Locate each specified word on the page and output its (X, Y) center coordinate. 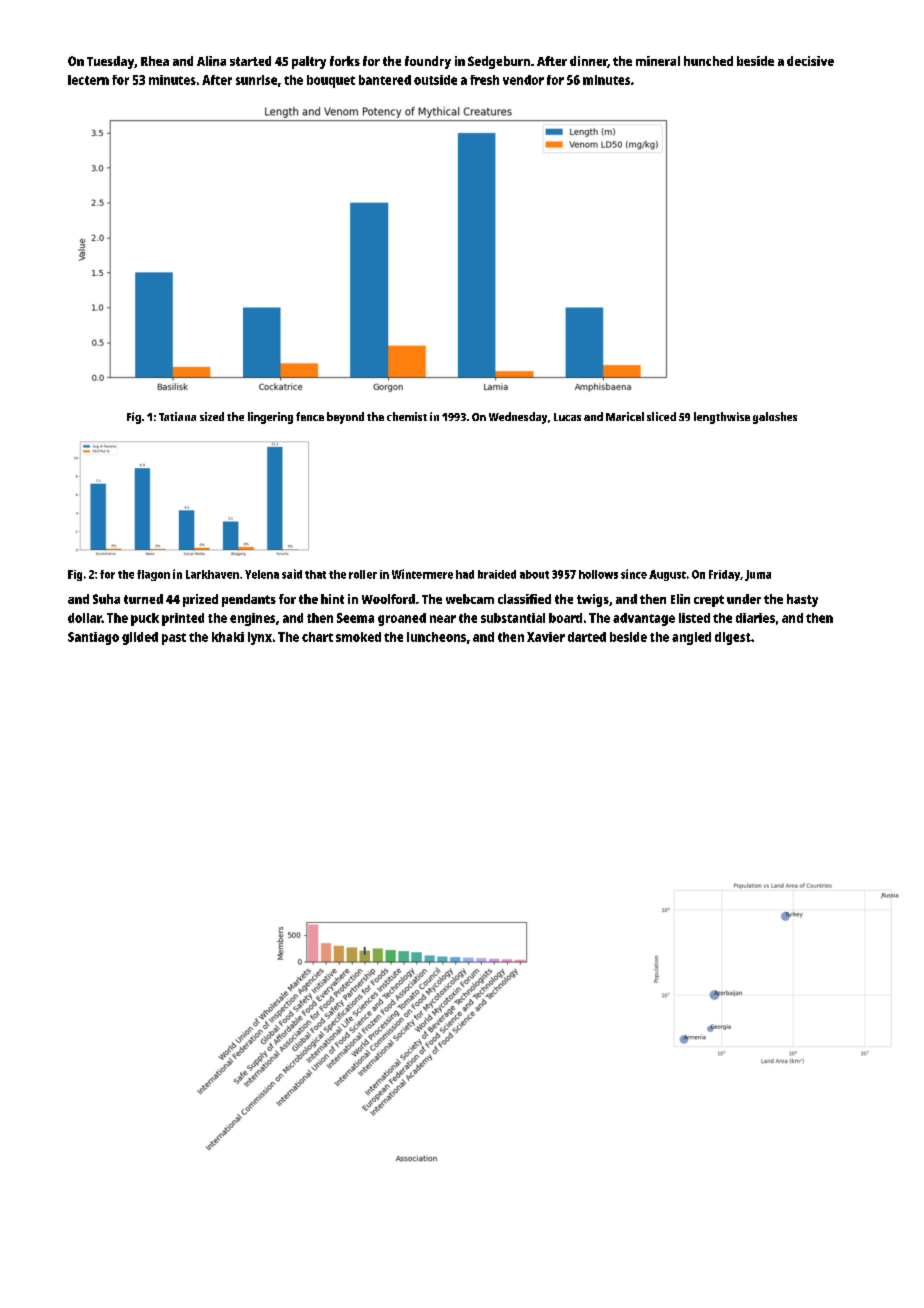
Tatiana (177, 416)
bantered (385, 80)
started (250, 61)
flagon (153, 575)
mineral (658, 61)
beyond (345, 418)
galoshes (775, 418)
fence (310, 416)
